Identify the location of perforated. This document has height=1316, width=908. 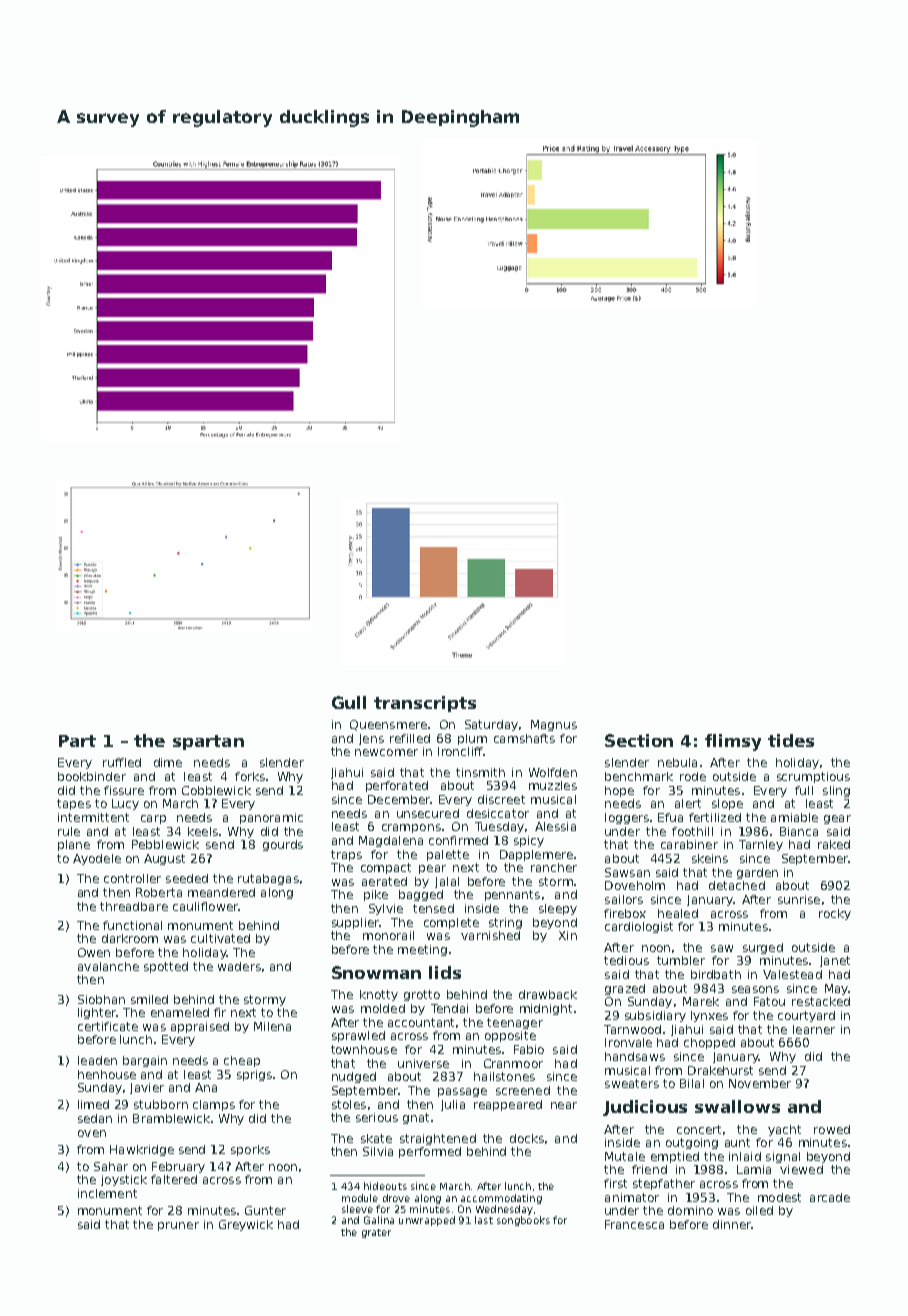
(397, 786).
